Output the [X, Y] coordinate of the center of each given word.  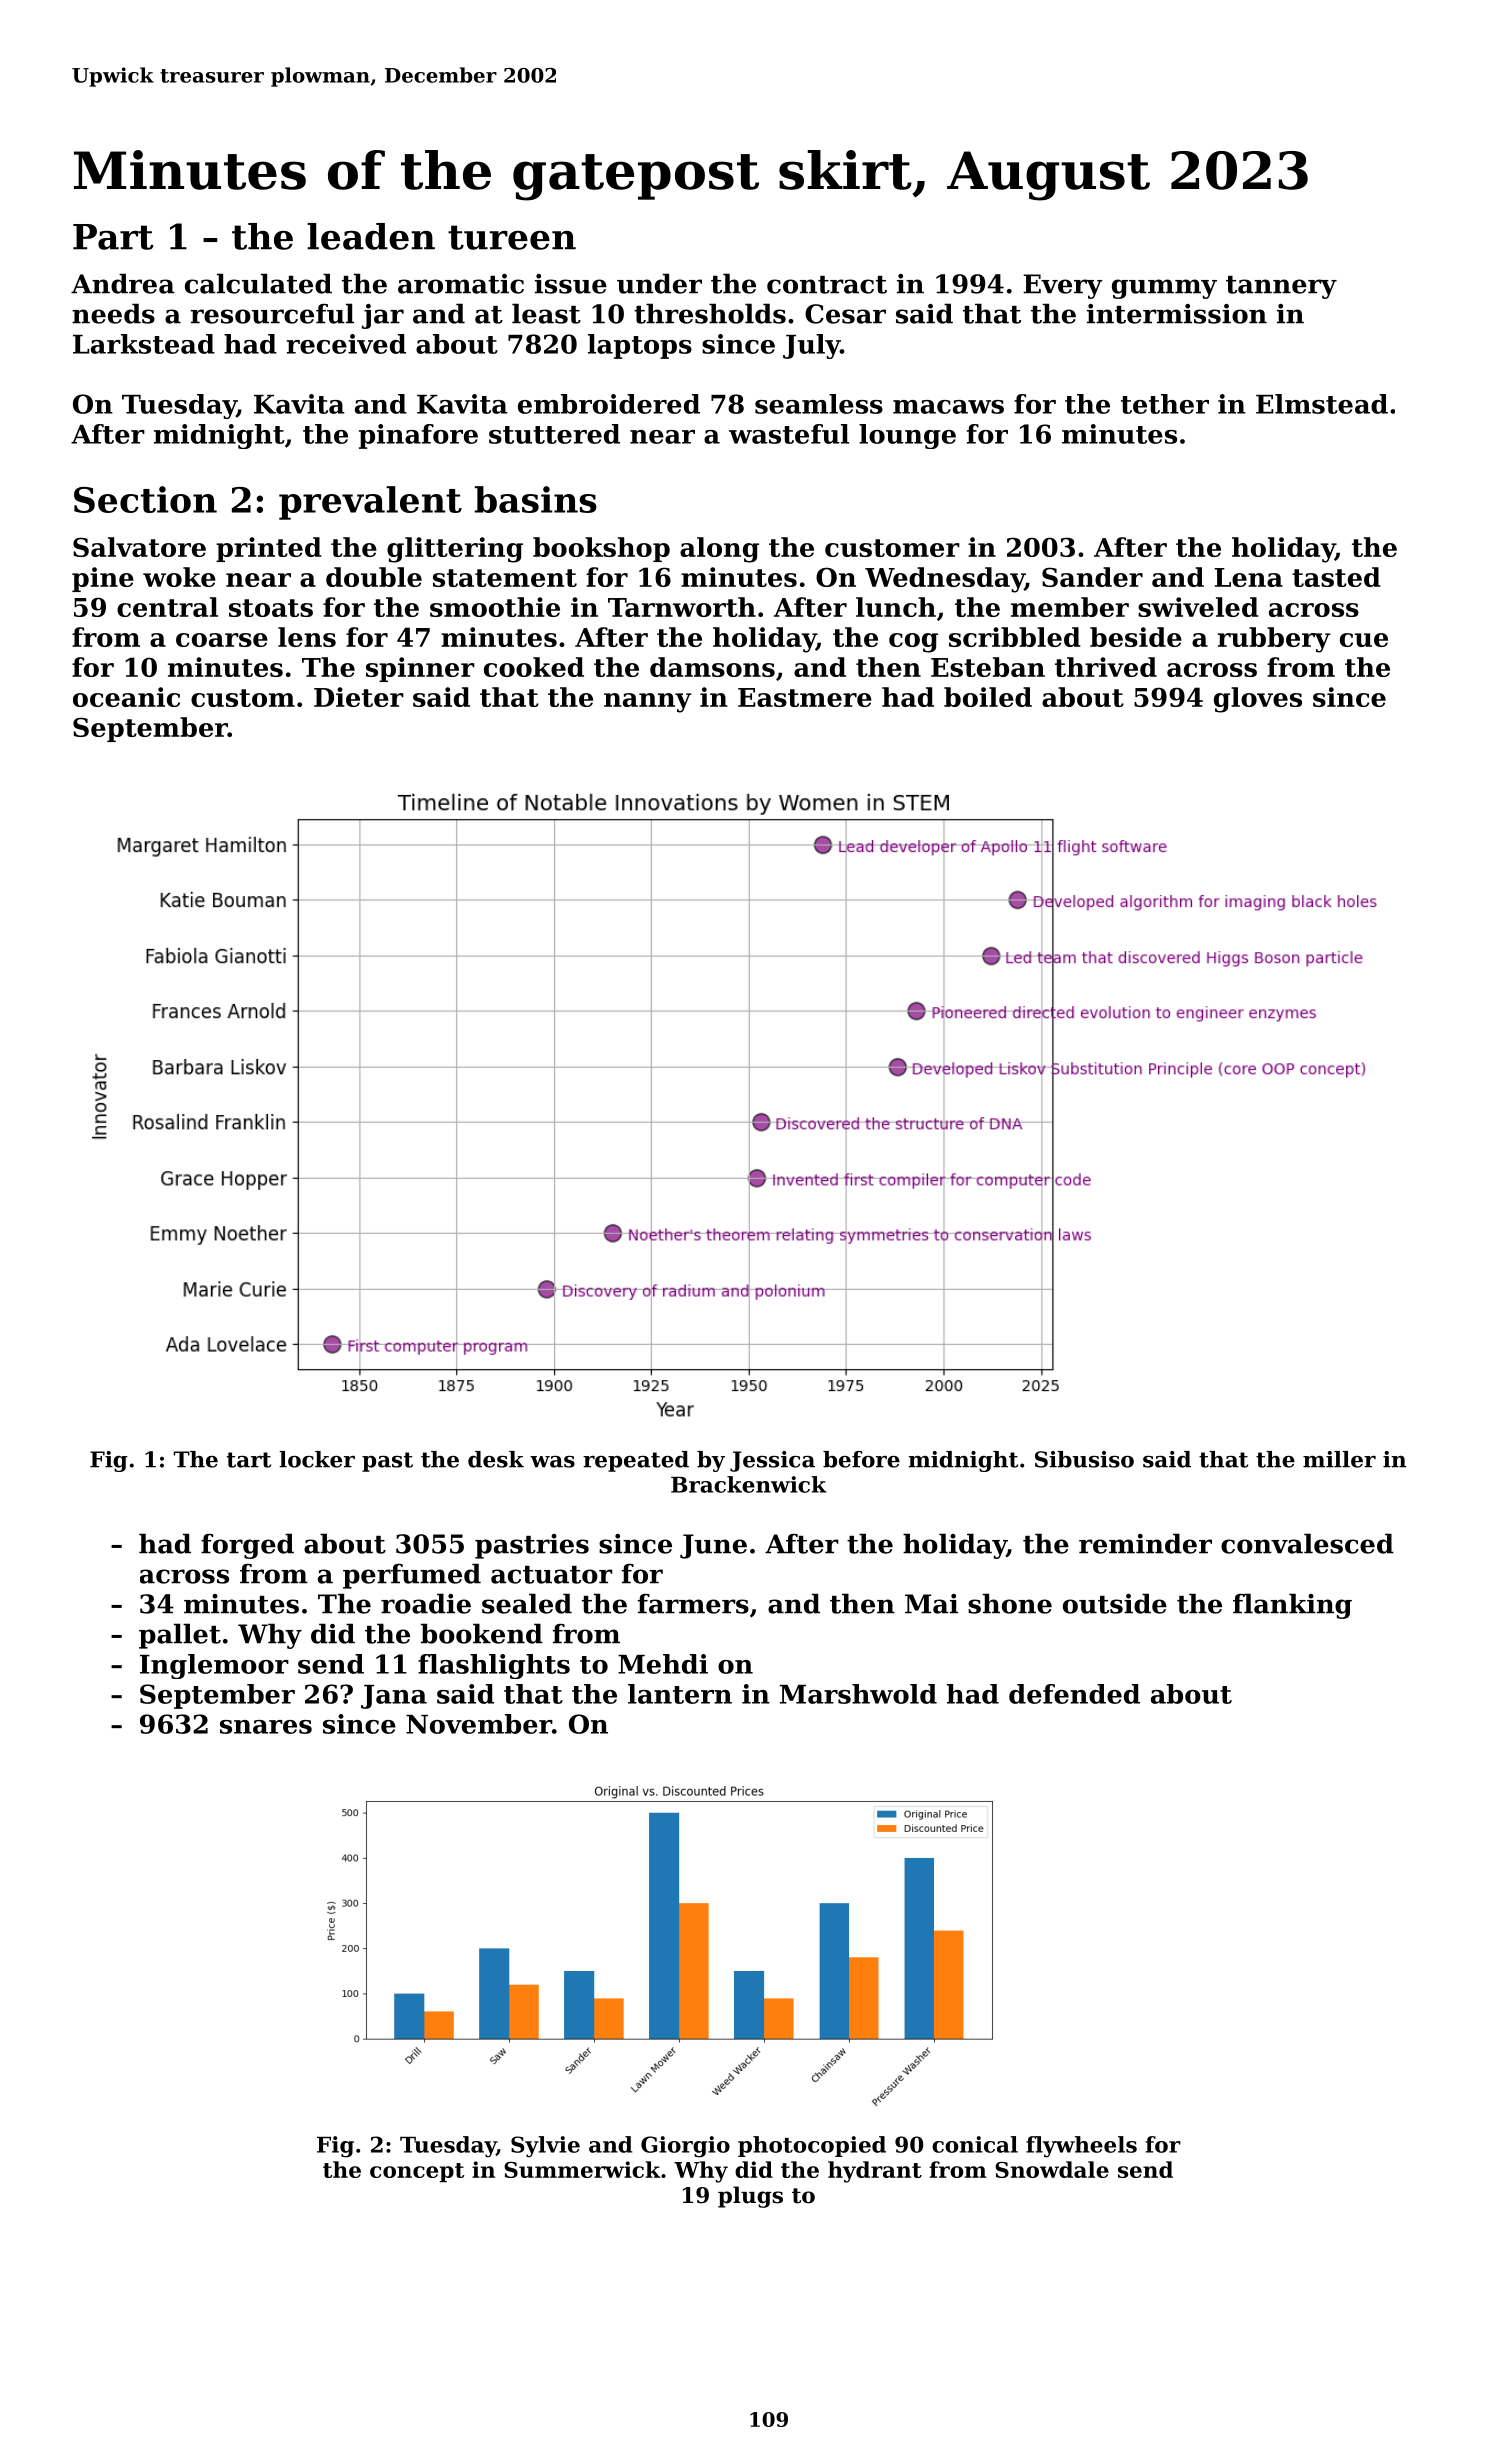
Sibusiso [1084, 1459]
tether [1165, 404]
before [861, 1459]
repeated [636, 1461]
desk [496, 1459]
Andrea [123, 283]
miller [1339, 1459]
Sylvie [545, 2146]
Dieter [359, 697]
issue [571, 284]
